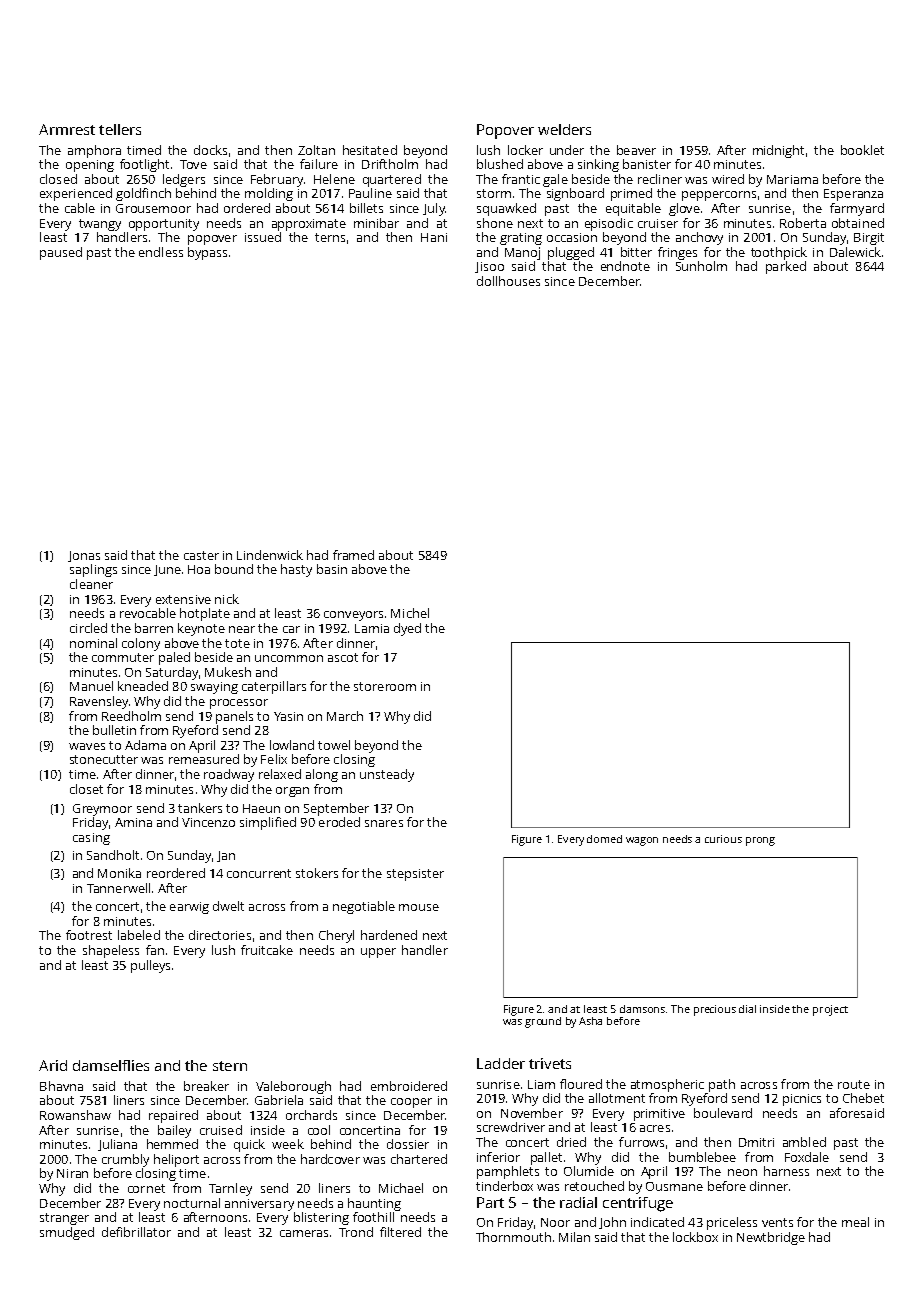 The width and height of the screenshot is (924, 1308). Describe the element at coordinates (853, 195) in the screenshot. I see `Esperanza` at that location.
